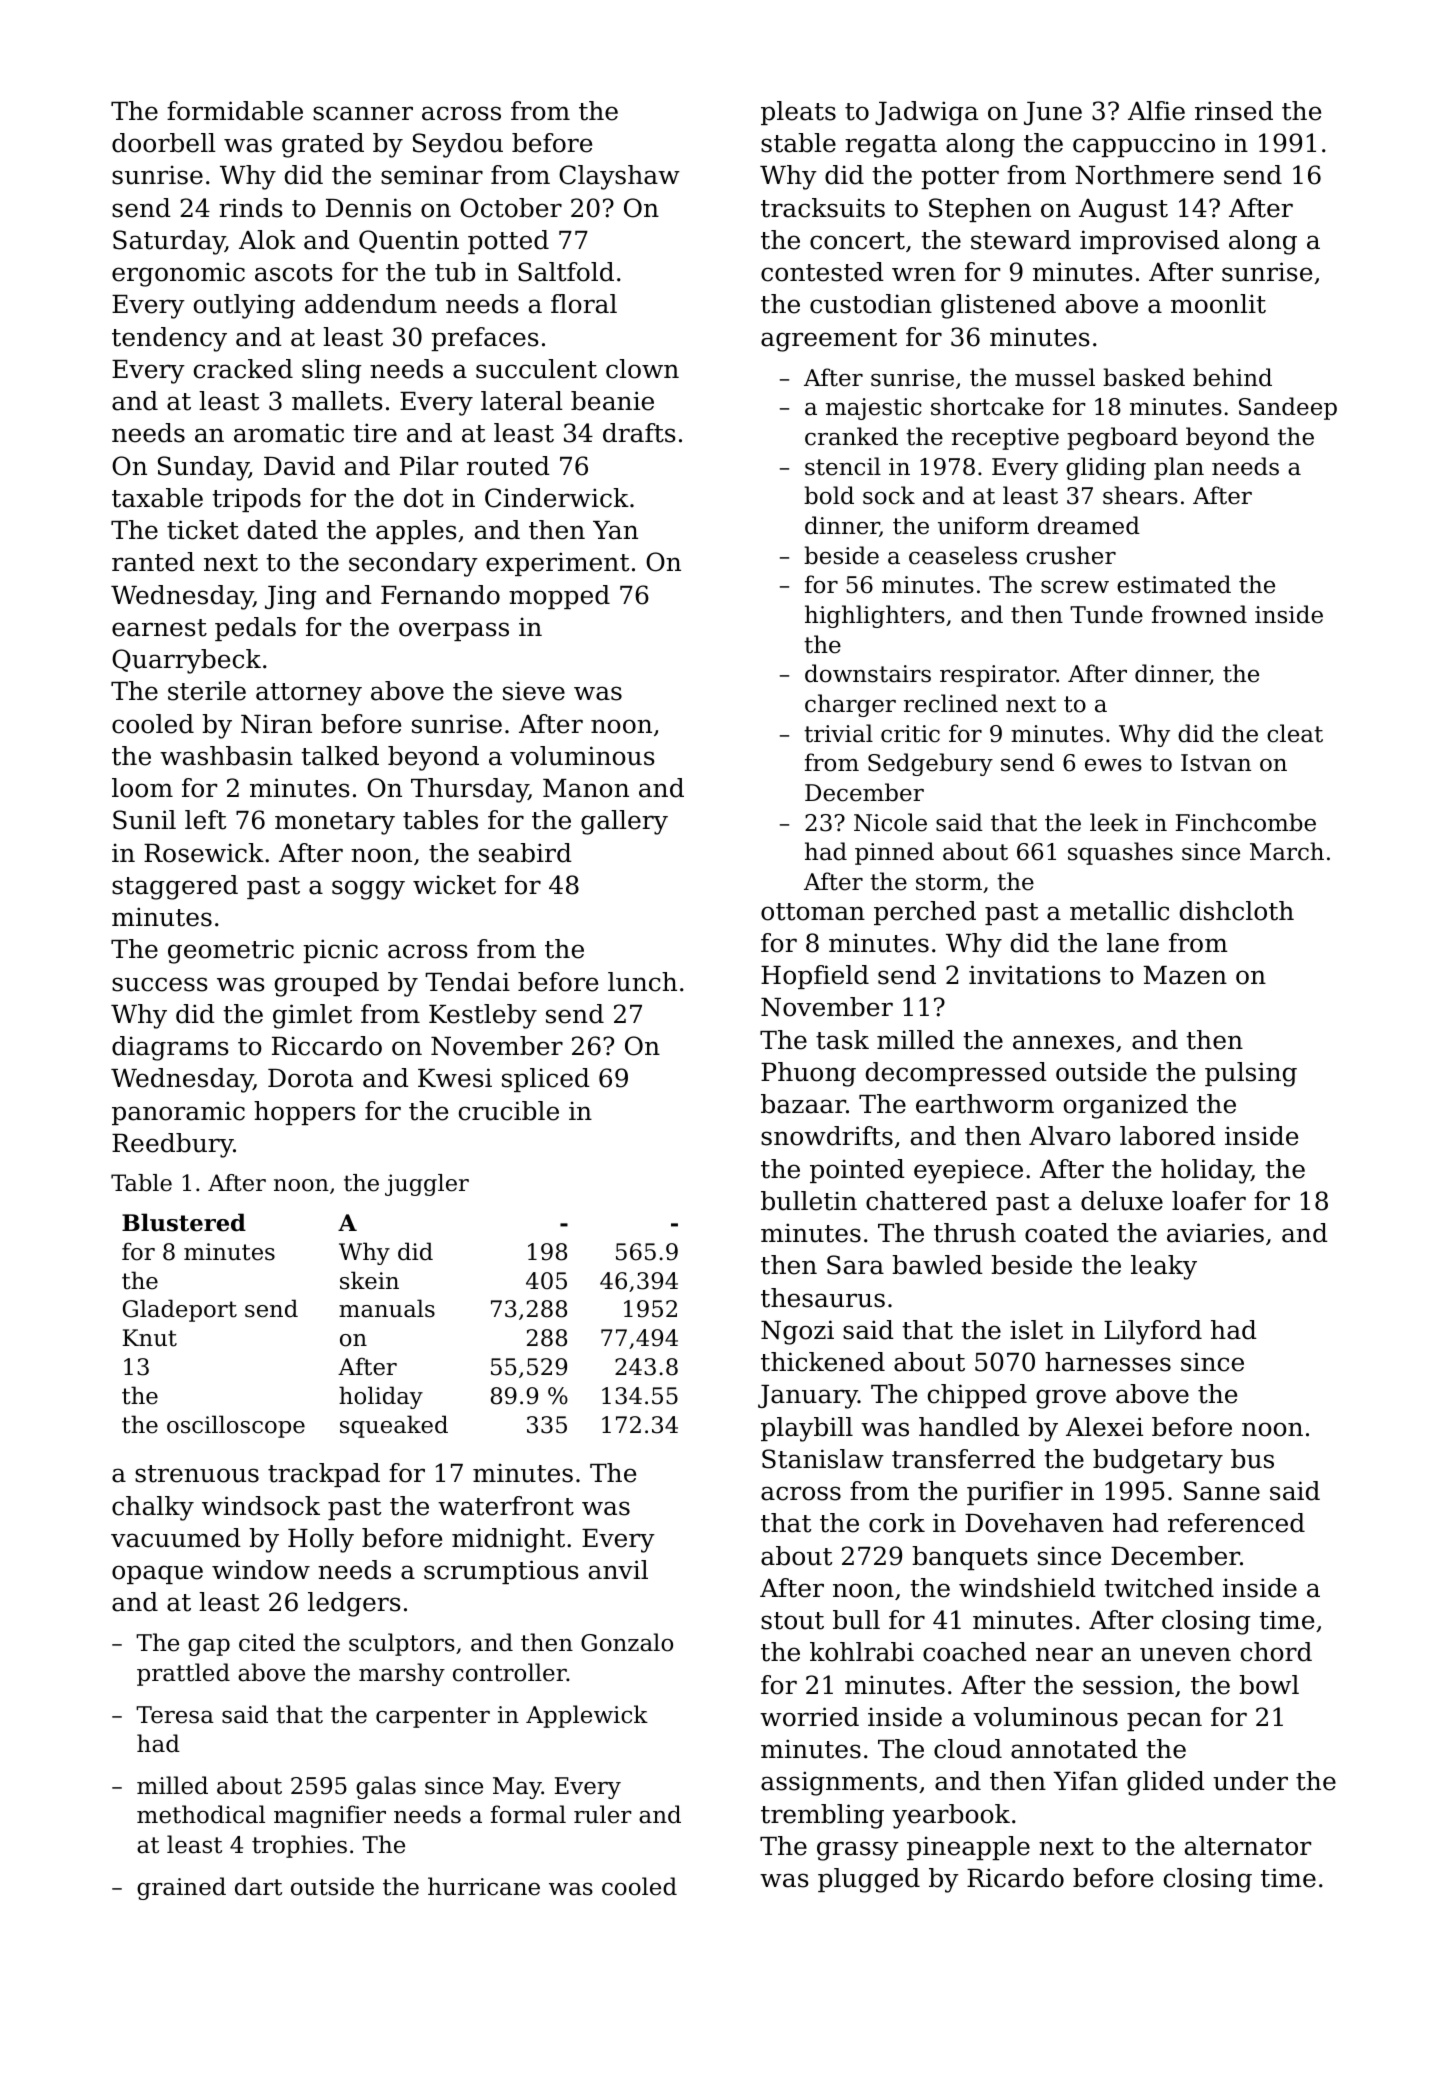 The width and height of the page is (1450, 2100). Describe the element at coordinates (1064, 1654) in the page. I see `near` at that location.
